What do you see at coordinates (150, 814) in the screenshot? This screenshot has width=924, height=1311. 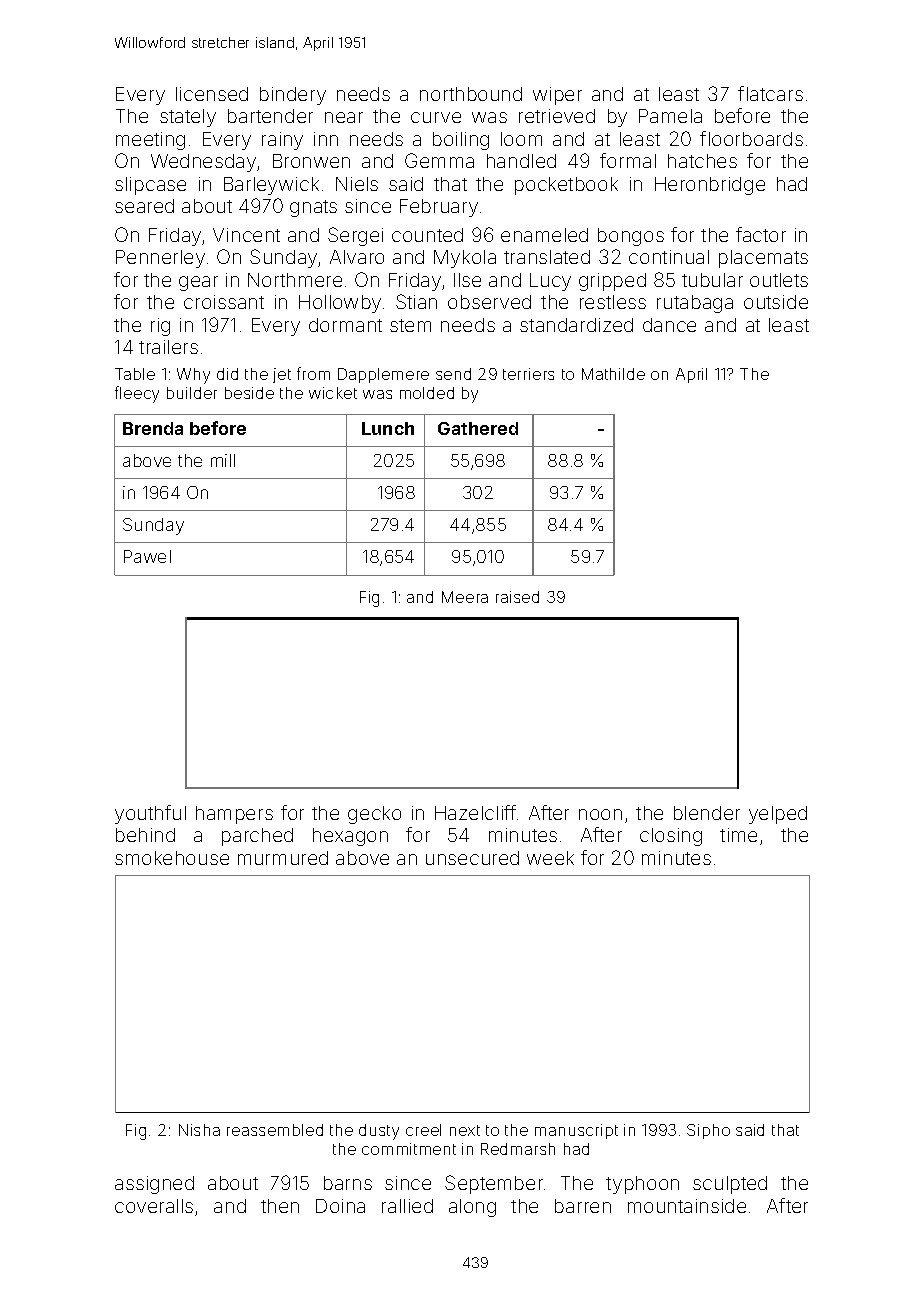 I see `youthful` at bounding box center [150, 814].
